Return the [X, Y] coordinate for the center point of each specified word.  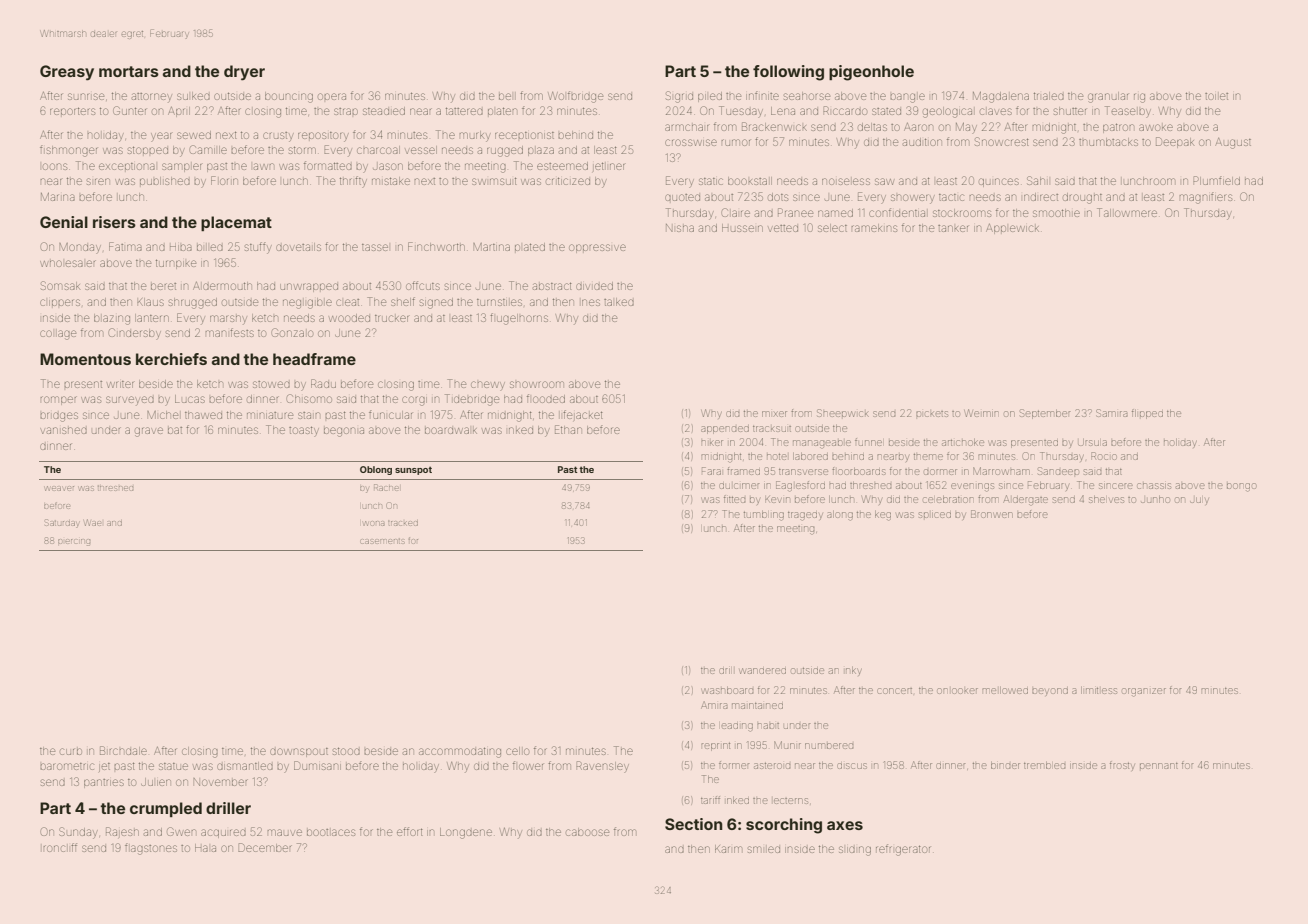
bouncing [289, 97]
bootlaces [331, 832]
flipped [1147, 414]
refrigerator [903, 850]
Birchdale [123, 750]
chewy [488, 385]
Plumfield [1216, 180]
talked [619, 302]
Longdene [466, 833]
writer [120, 384]
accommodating [460, 753]
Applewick [1012, 229]
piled [710, 97]
